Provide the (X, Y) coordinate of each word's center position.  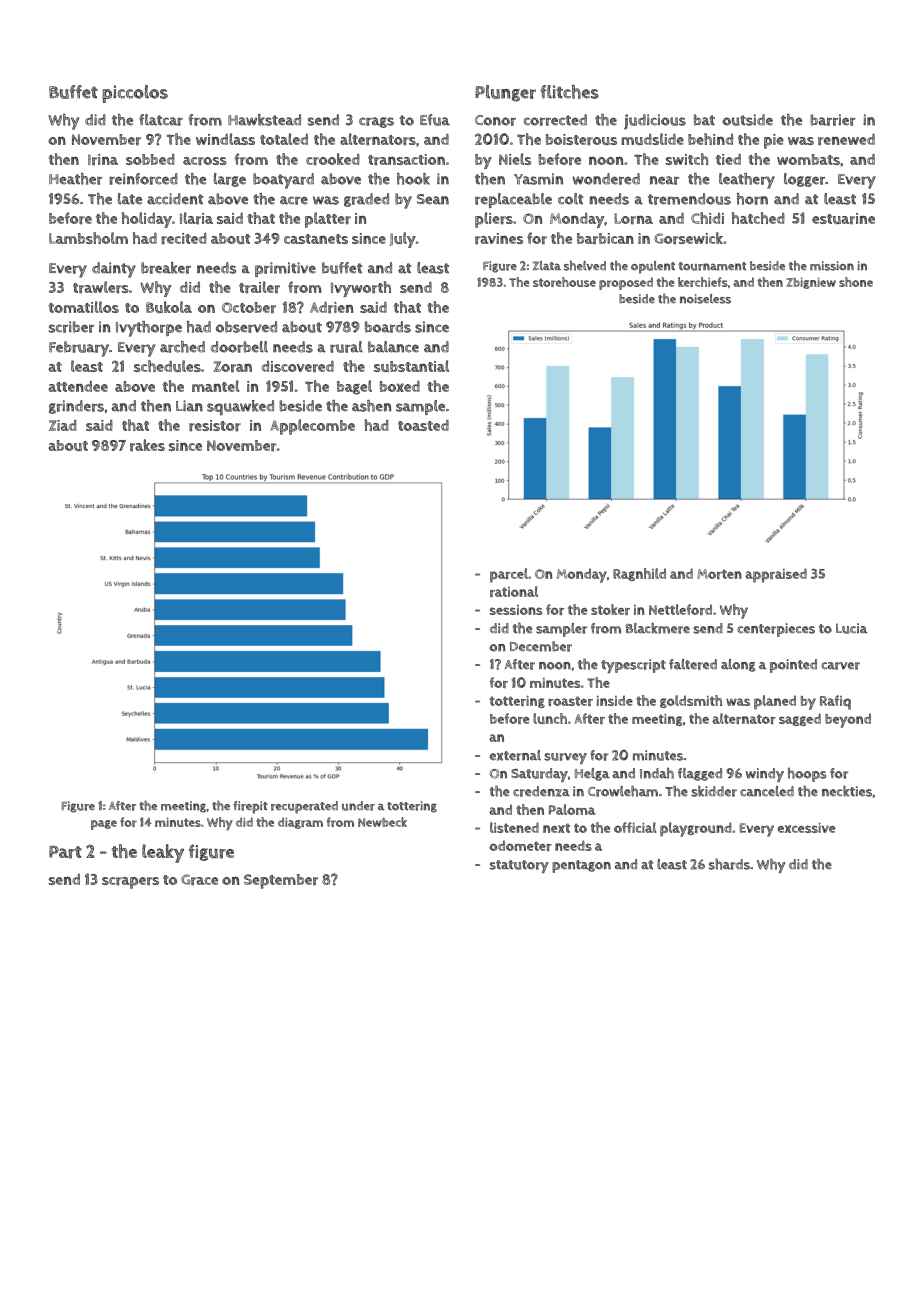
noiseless (705, 299)
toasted (423, 425)
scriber (71, 327)
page (104, 825)
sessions (516, 610)
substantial (411, 366)
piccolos (135, 94)
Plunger (505, 93)
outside (747, 120)
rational (514, 591)
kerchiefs (703, 282)
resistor (215, 426)
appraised (776, 575)
